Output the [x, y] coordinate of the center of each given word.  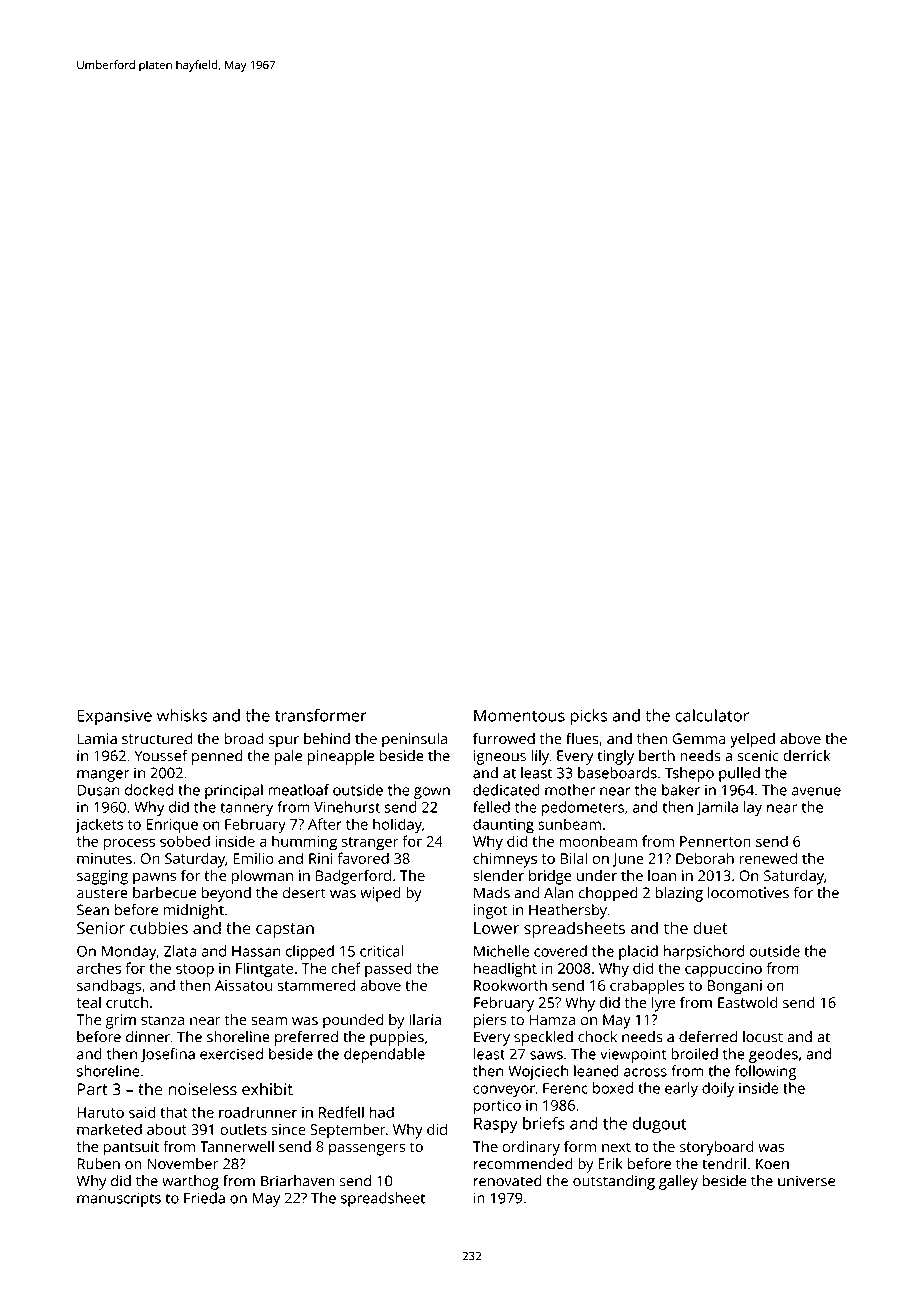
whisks [182, 715]
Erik [610, 1163]
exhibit [267, 1089]
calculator [712, 715]
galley [678, 1182]
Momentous [519, 715]
